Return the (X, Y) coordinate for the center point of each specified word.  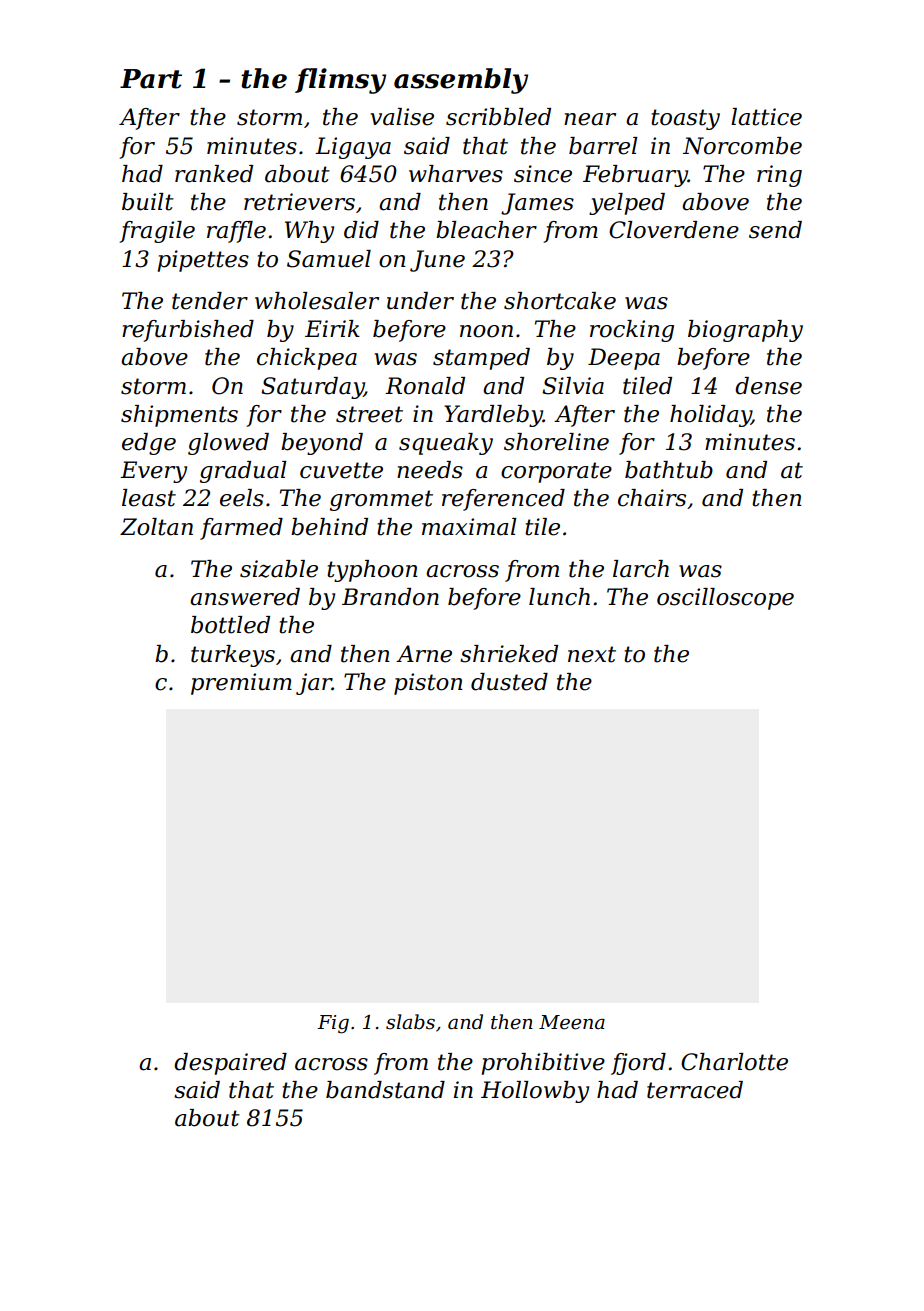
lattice (766, 117)
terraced (695, 1090)
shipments (179, 416)
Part (151, 79)
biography (745, 331)
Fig (333, 1024)
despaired (230, 1064)
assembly (461, 81)
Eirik (332, 328)
